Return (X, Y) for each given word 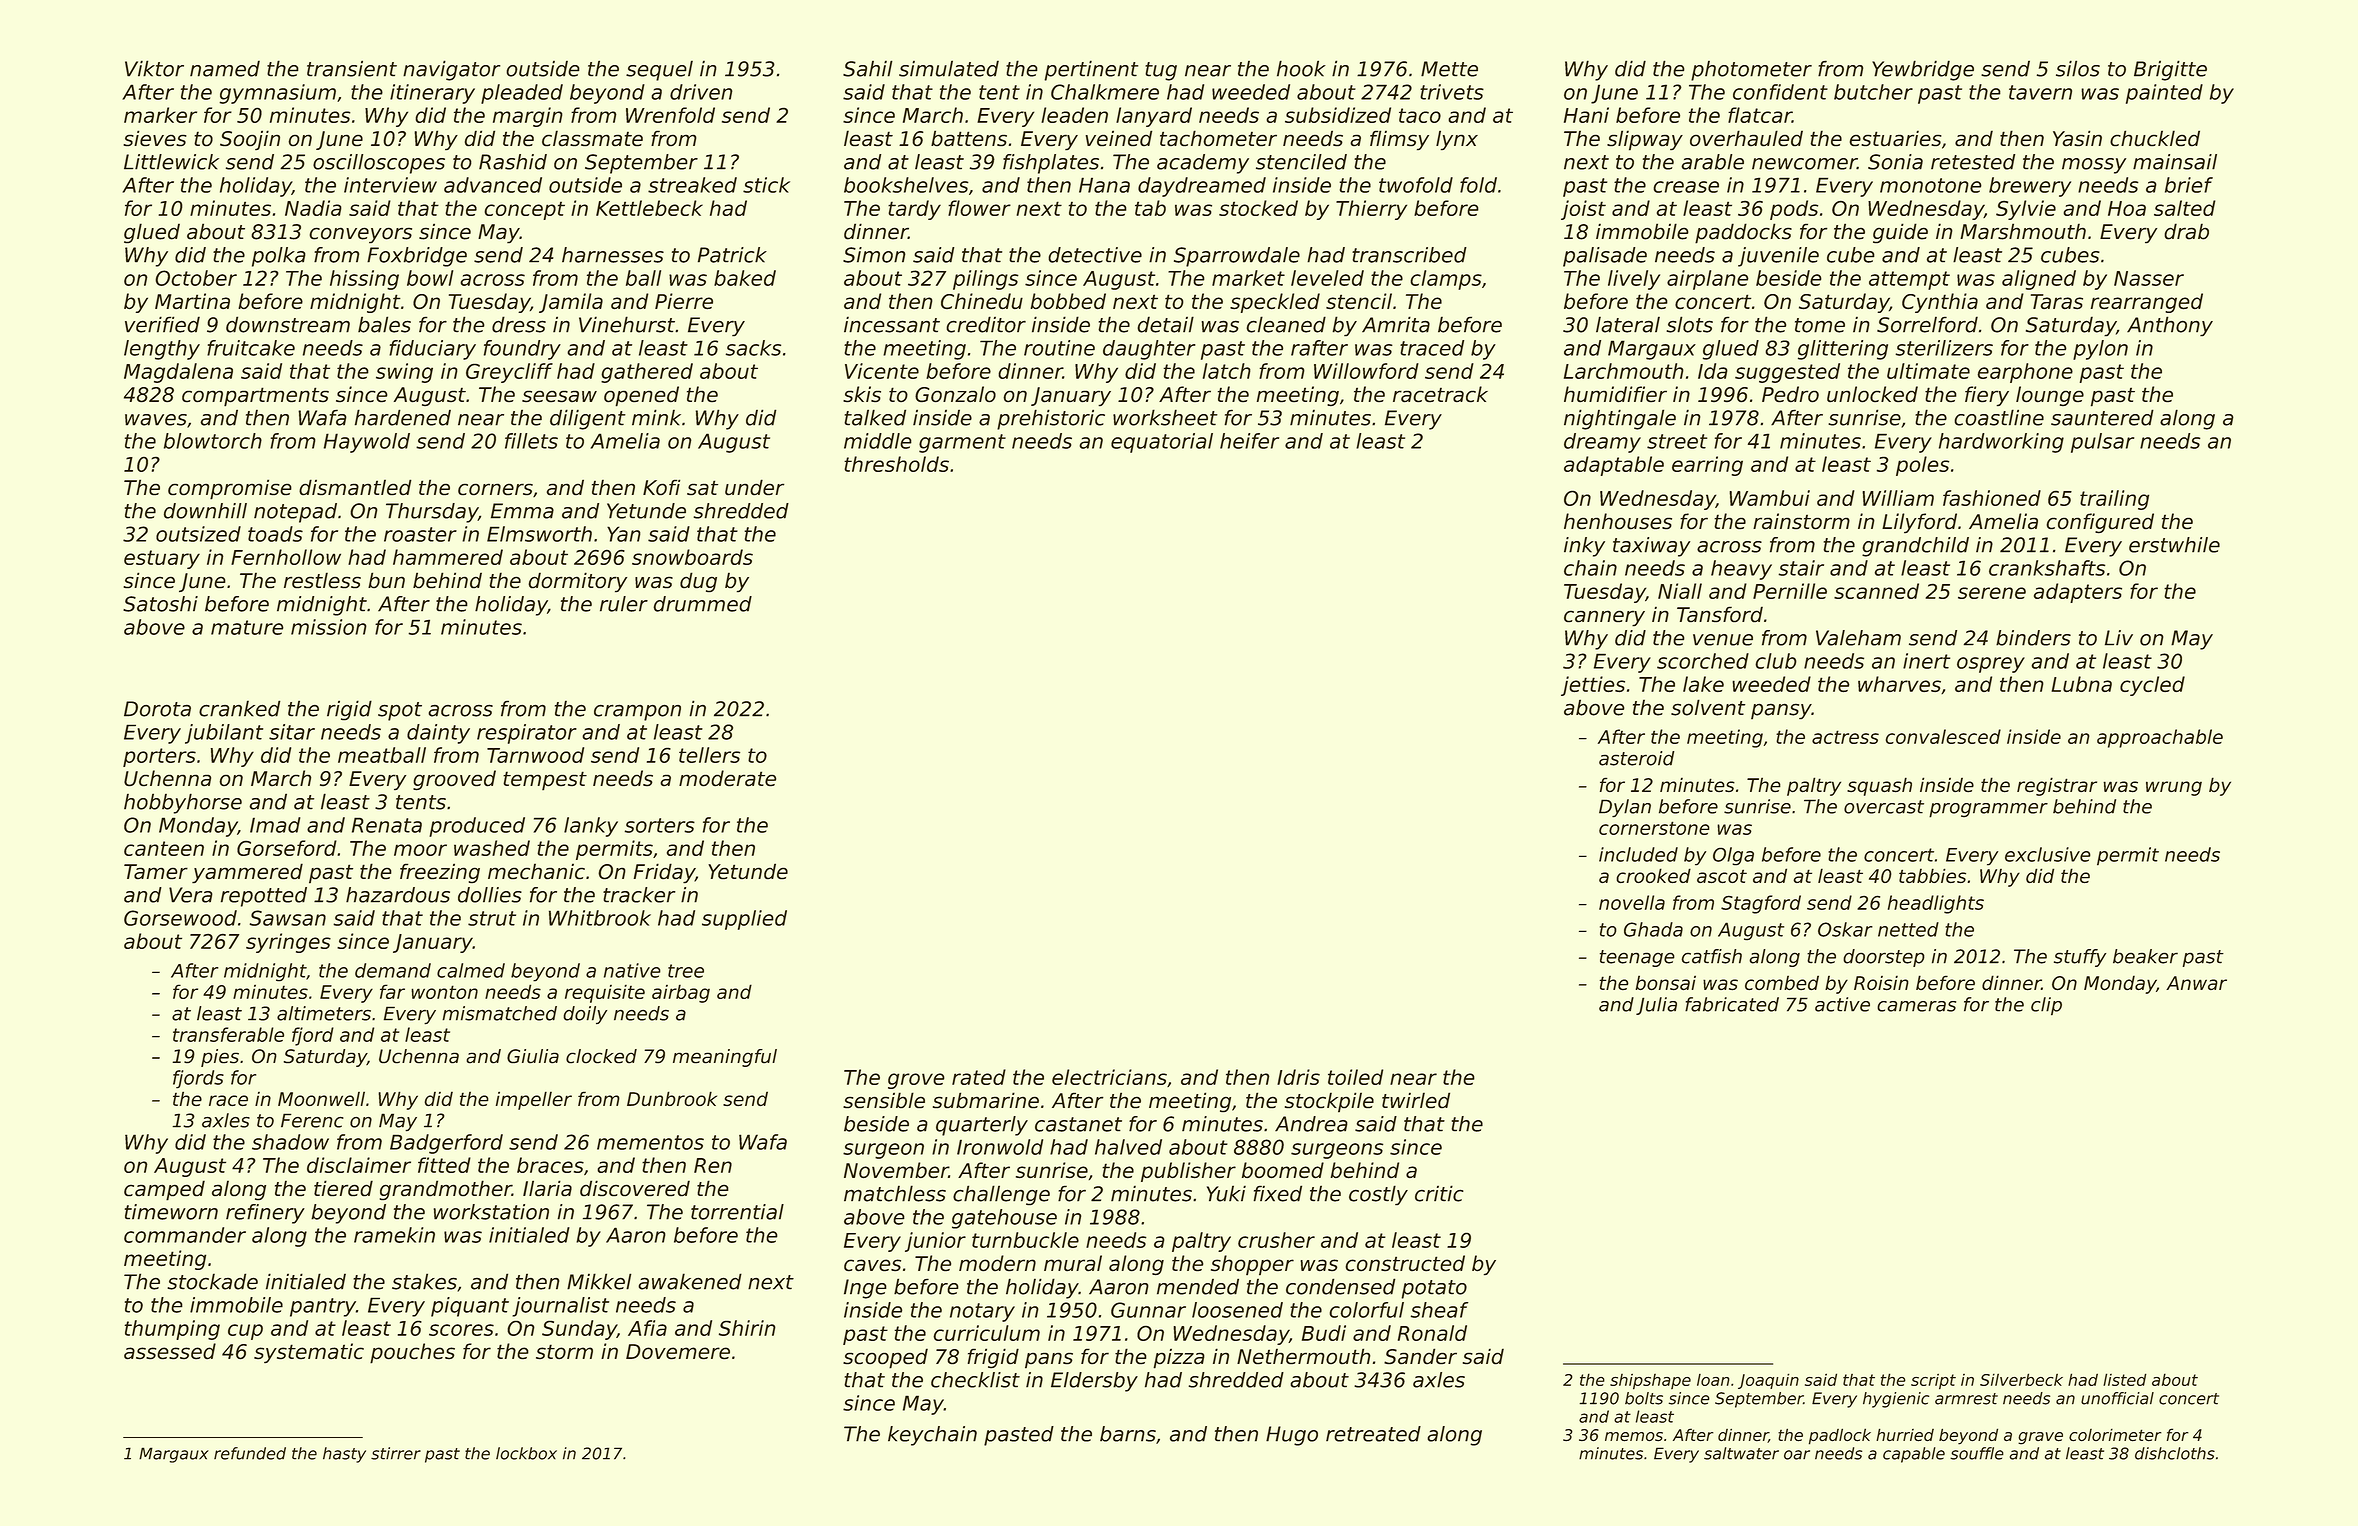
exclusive (2048, 854)
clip (2046, 1006)
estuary (162, 559)
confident (1780, 92)
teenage (1637, 958)
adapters (2078, 593)
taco (1420, 115)
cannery (1604, 618)
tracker (639, 895)
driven (701, 92)
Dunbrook (672, 1098)
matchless (895, 1193)
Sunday (579, 1330)
